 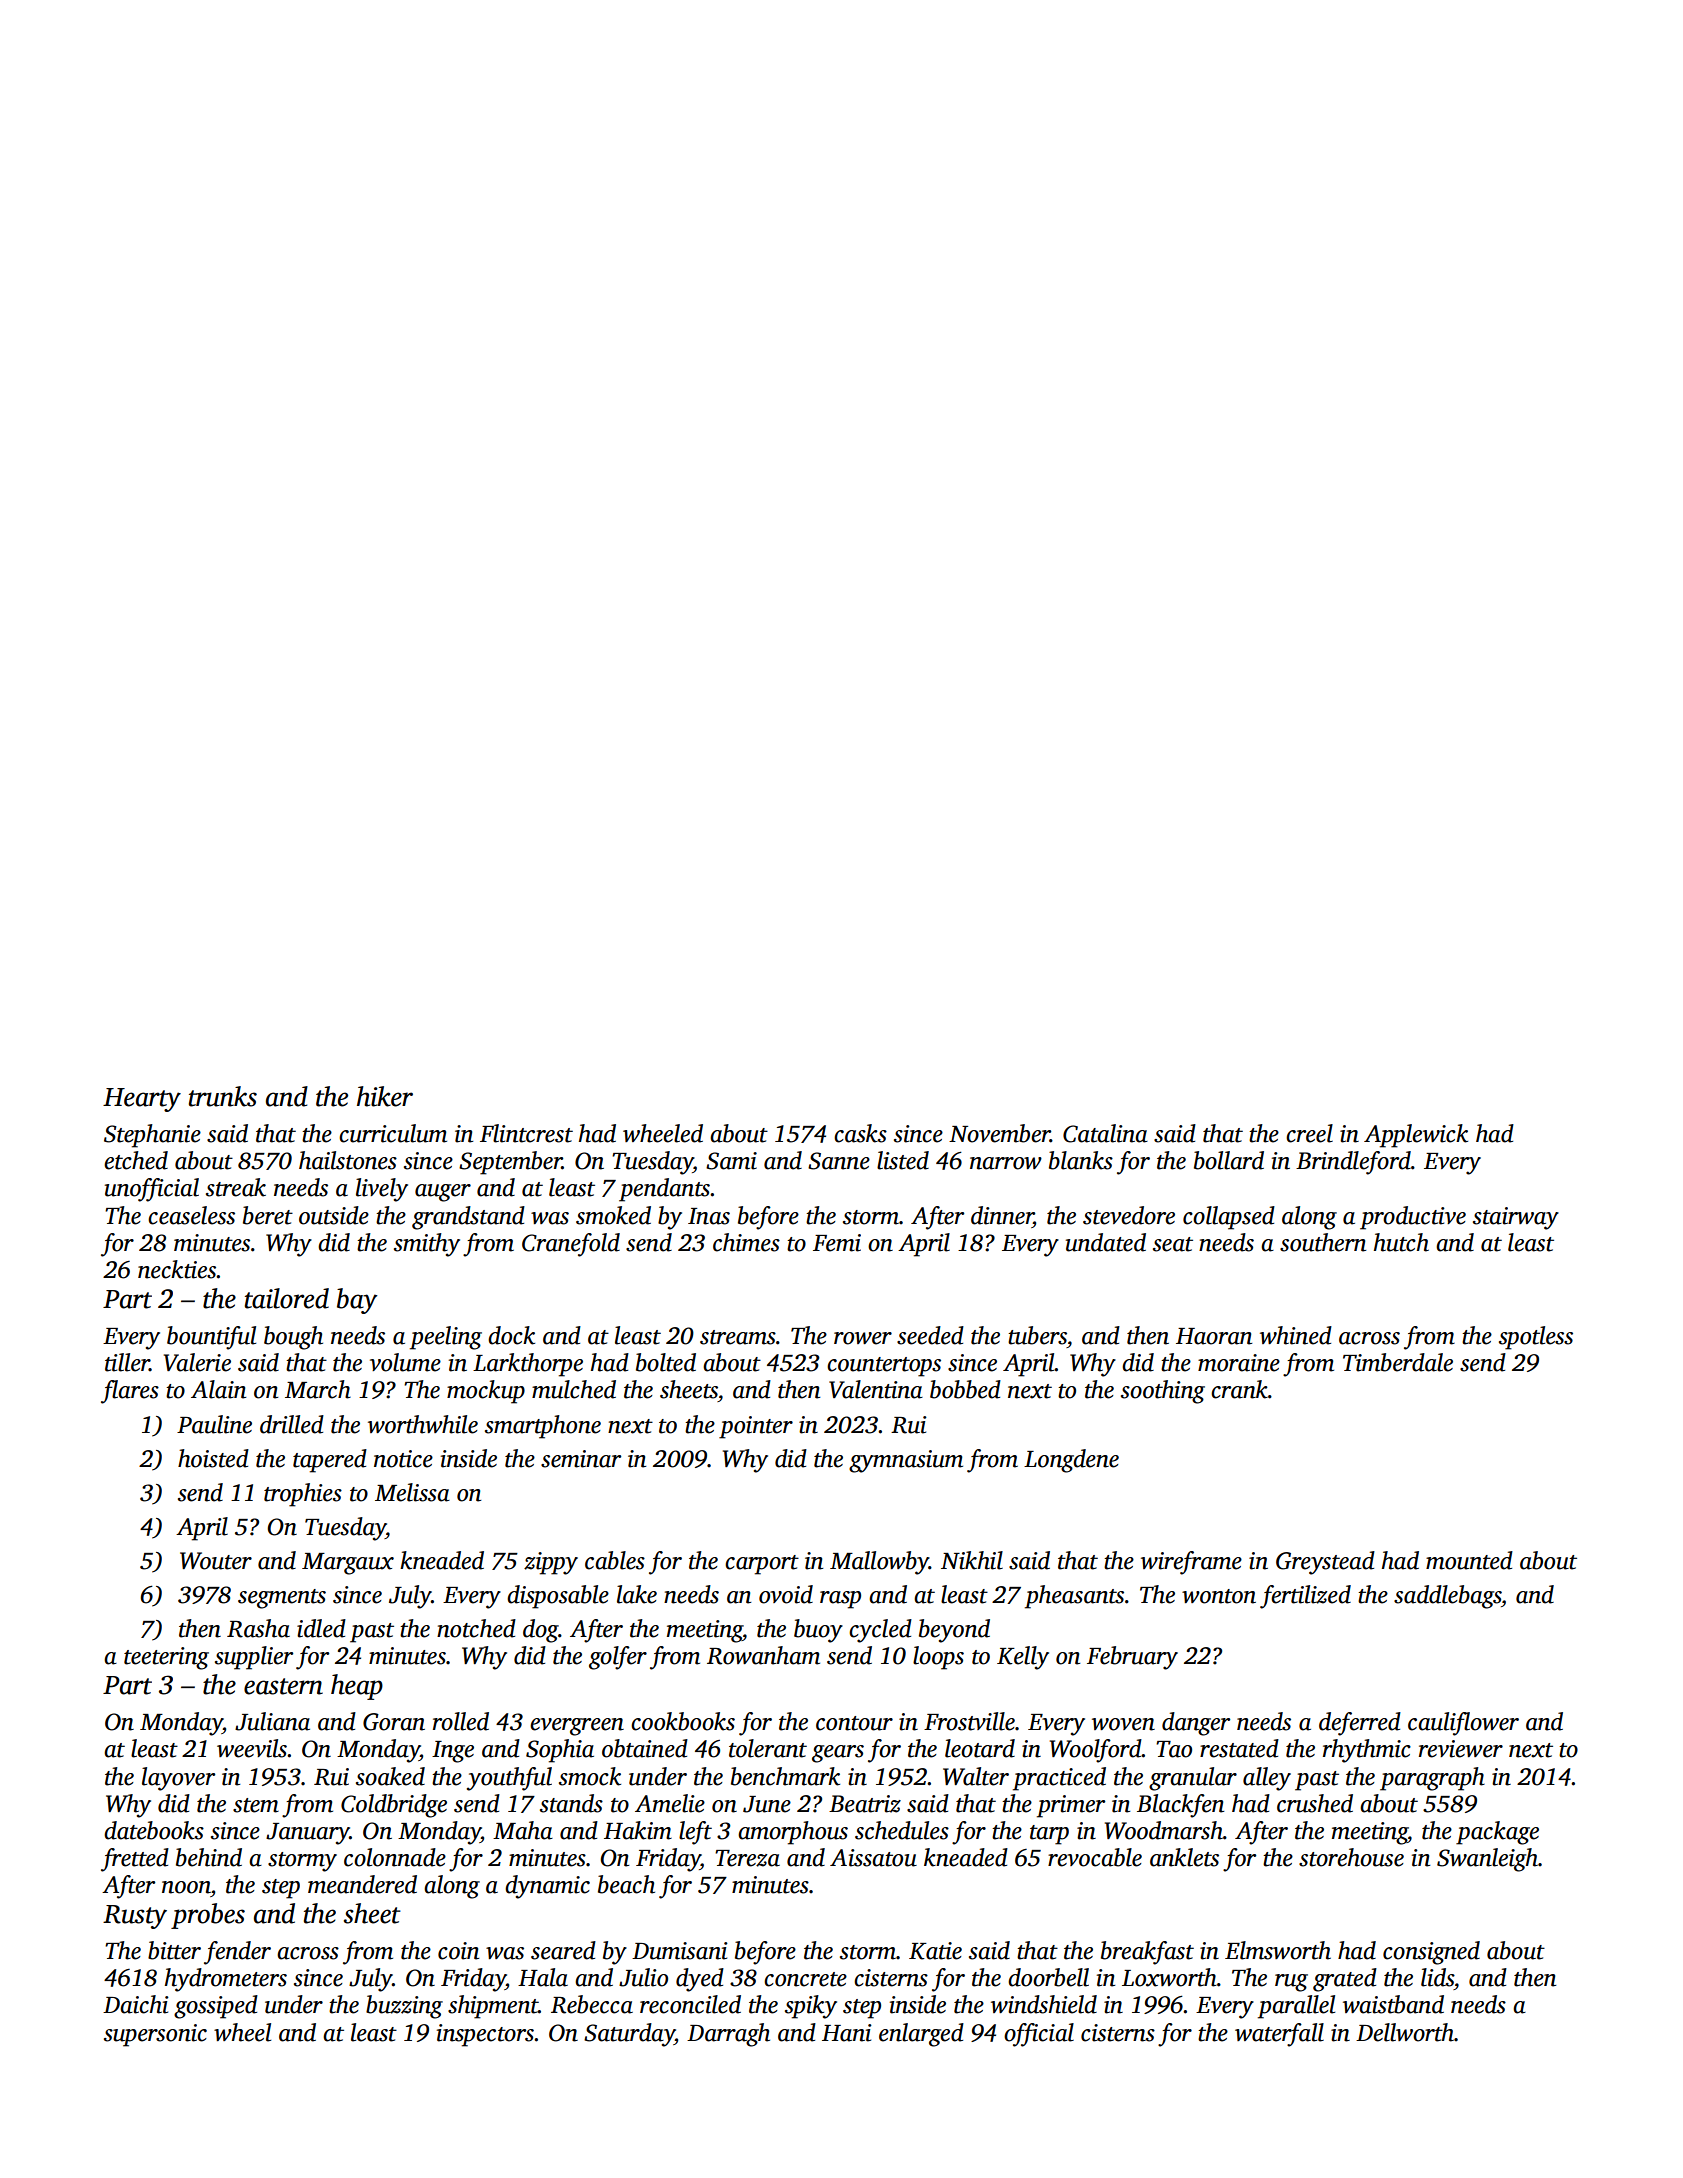 What do you see at coordinates (223, 1096) in the page?
I see `trunks` at bounding box center [223, 1096].
